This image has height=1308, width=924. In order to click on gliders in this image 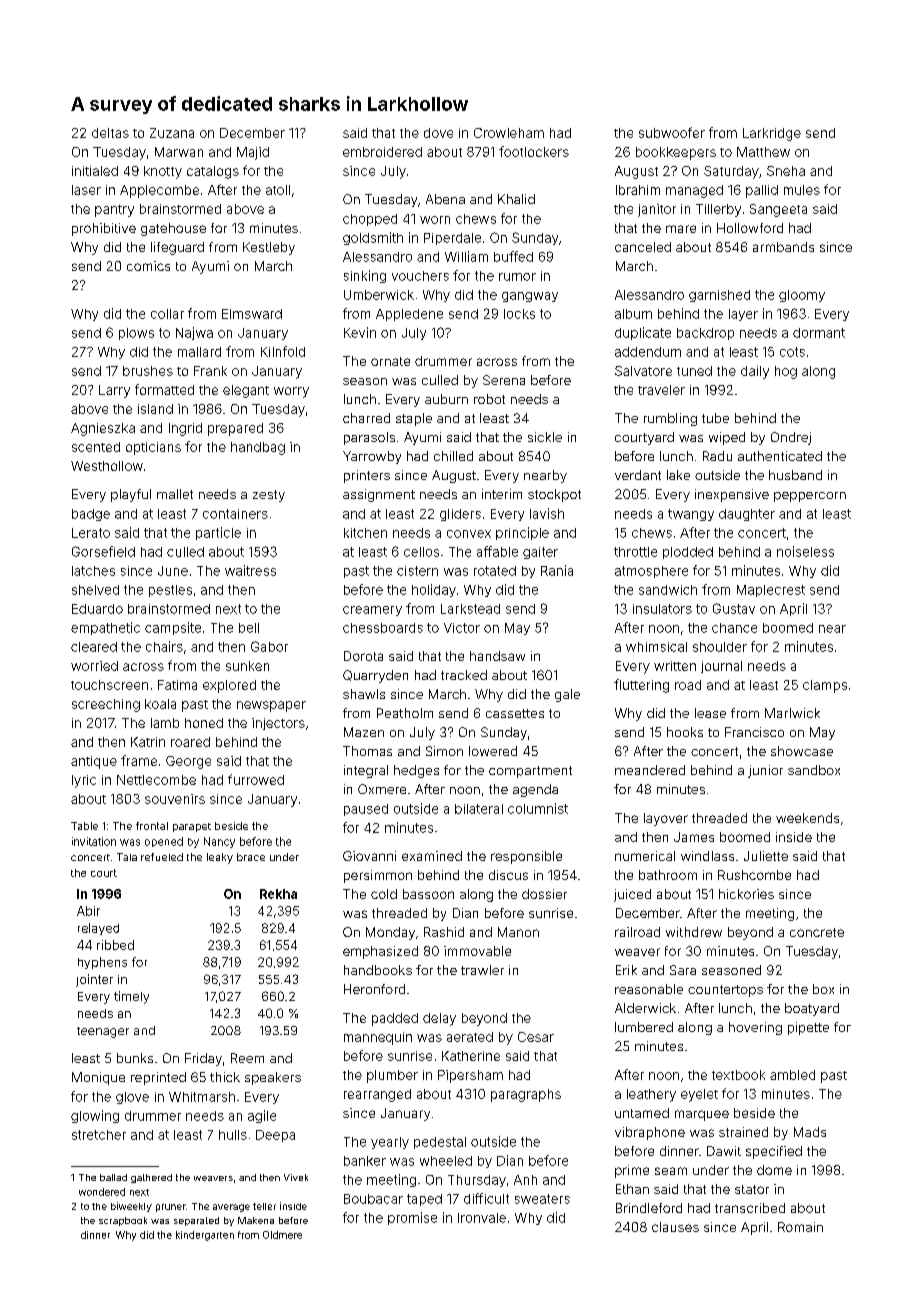, I will do `click(460, 515)`.
